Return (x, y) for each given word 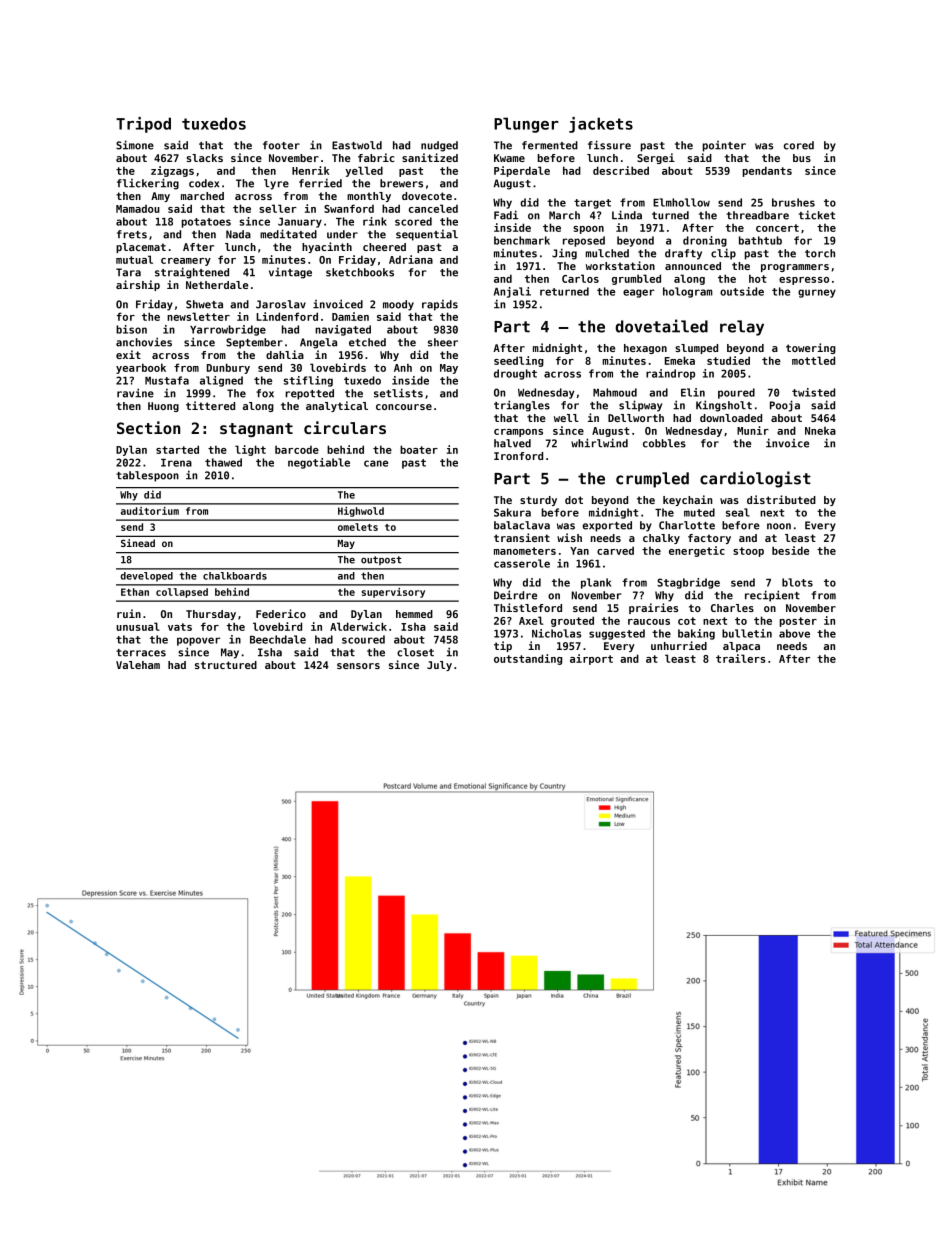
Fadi (506, 215)
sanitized (430, 157)
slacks (205, 158)
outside (742, 291)
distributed (781, 499)
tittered (210, 405)
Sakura (512, 512)
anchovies (144, 342)
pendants (767, 171)
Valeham (138, 665)
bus (802, 158)
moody (398, 305)
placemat (141, 248)
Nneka (820, 431)
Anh (403, 367)
